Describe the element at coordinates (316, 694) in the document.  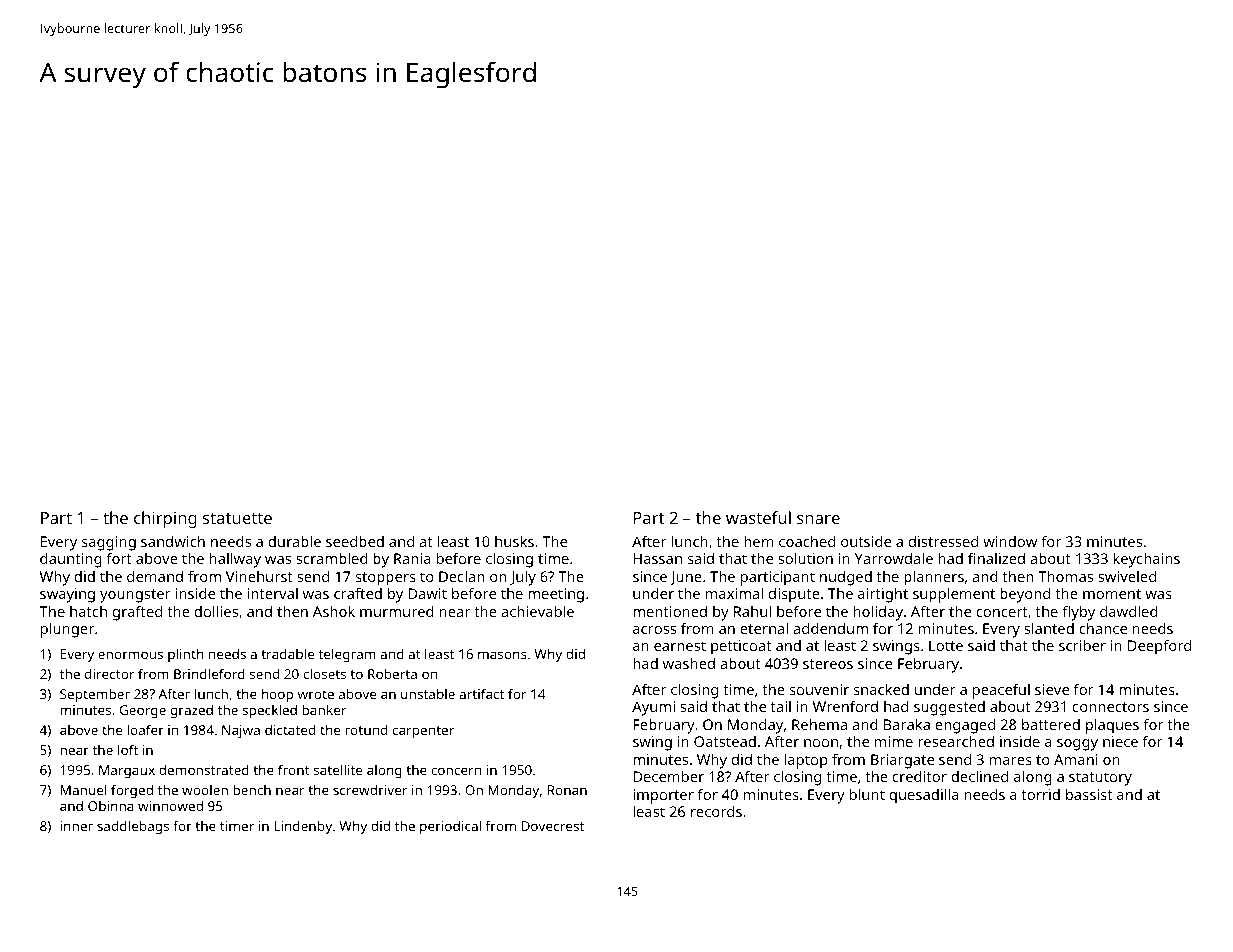
I see `wrote` at that location.
